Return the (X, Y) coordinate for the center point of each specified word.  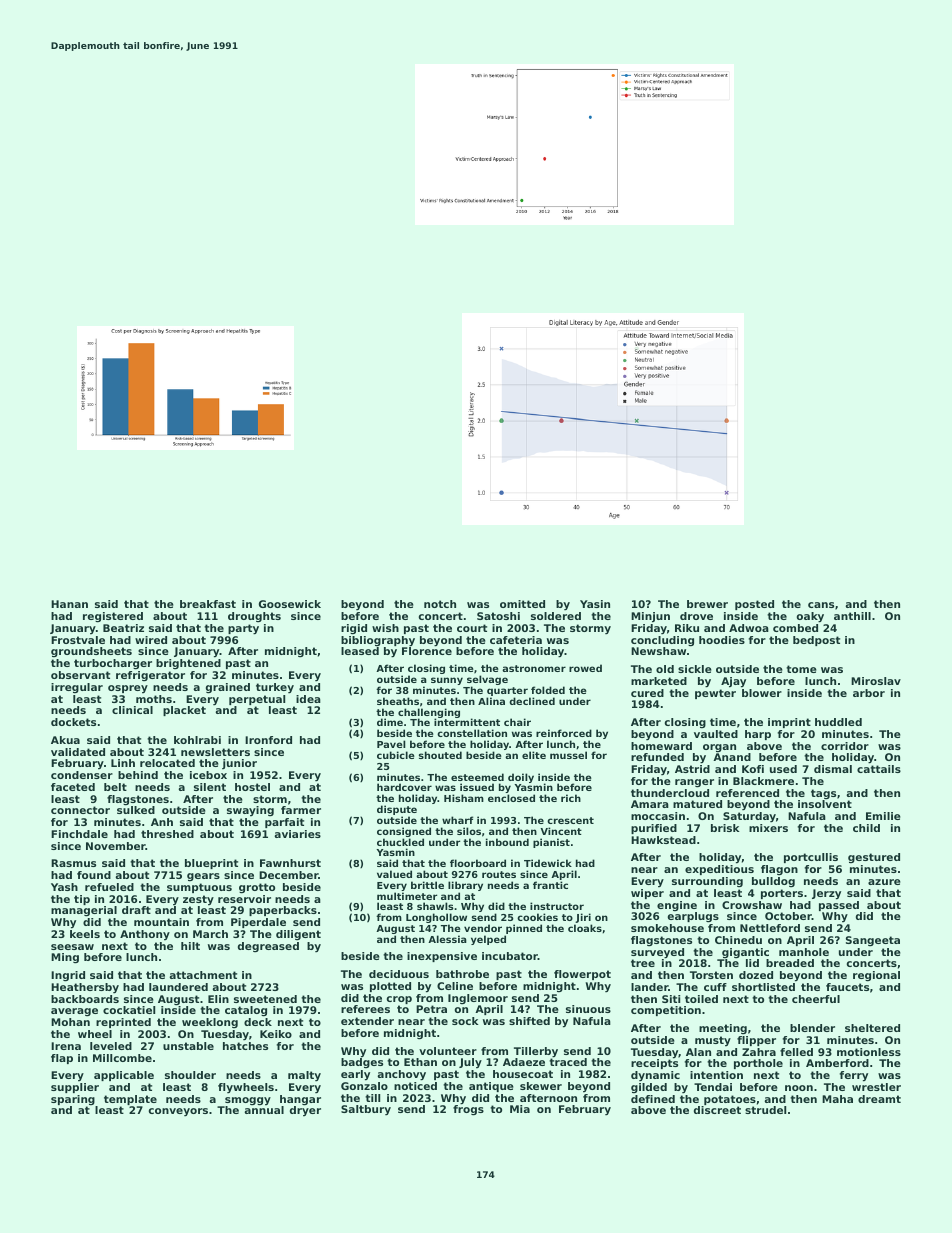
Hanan (69, 604)
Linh (123, 763)
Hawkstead (663, 840)
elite (534, 755)
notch (440, 604)
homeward (661, 746)
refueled (109, 887)
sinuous (588, 1009)
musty (713, 1041)
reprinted (123, 1023)
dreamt (879, 1099)
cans (821, 605)
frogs (468, 1110)
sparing (73, 1100)
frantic (550, 885)
